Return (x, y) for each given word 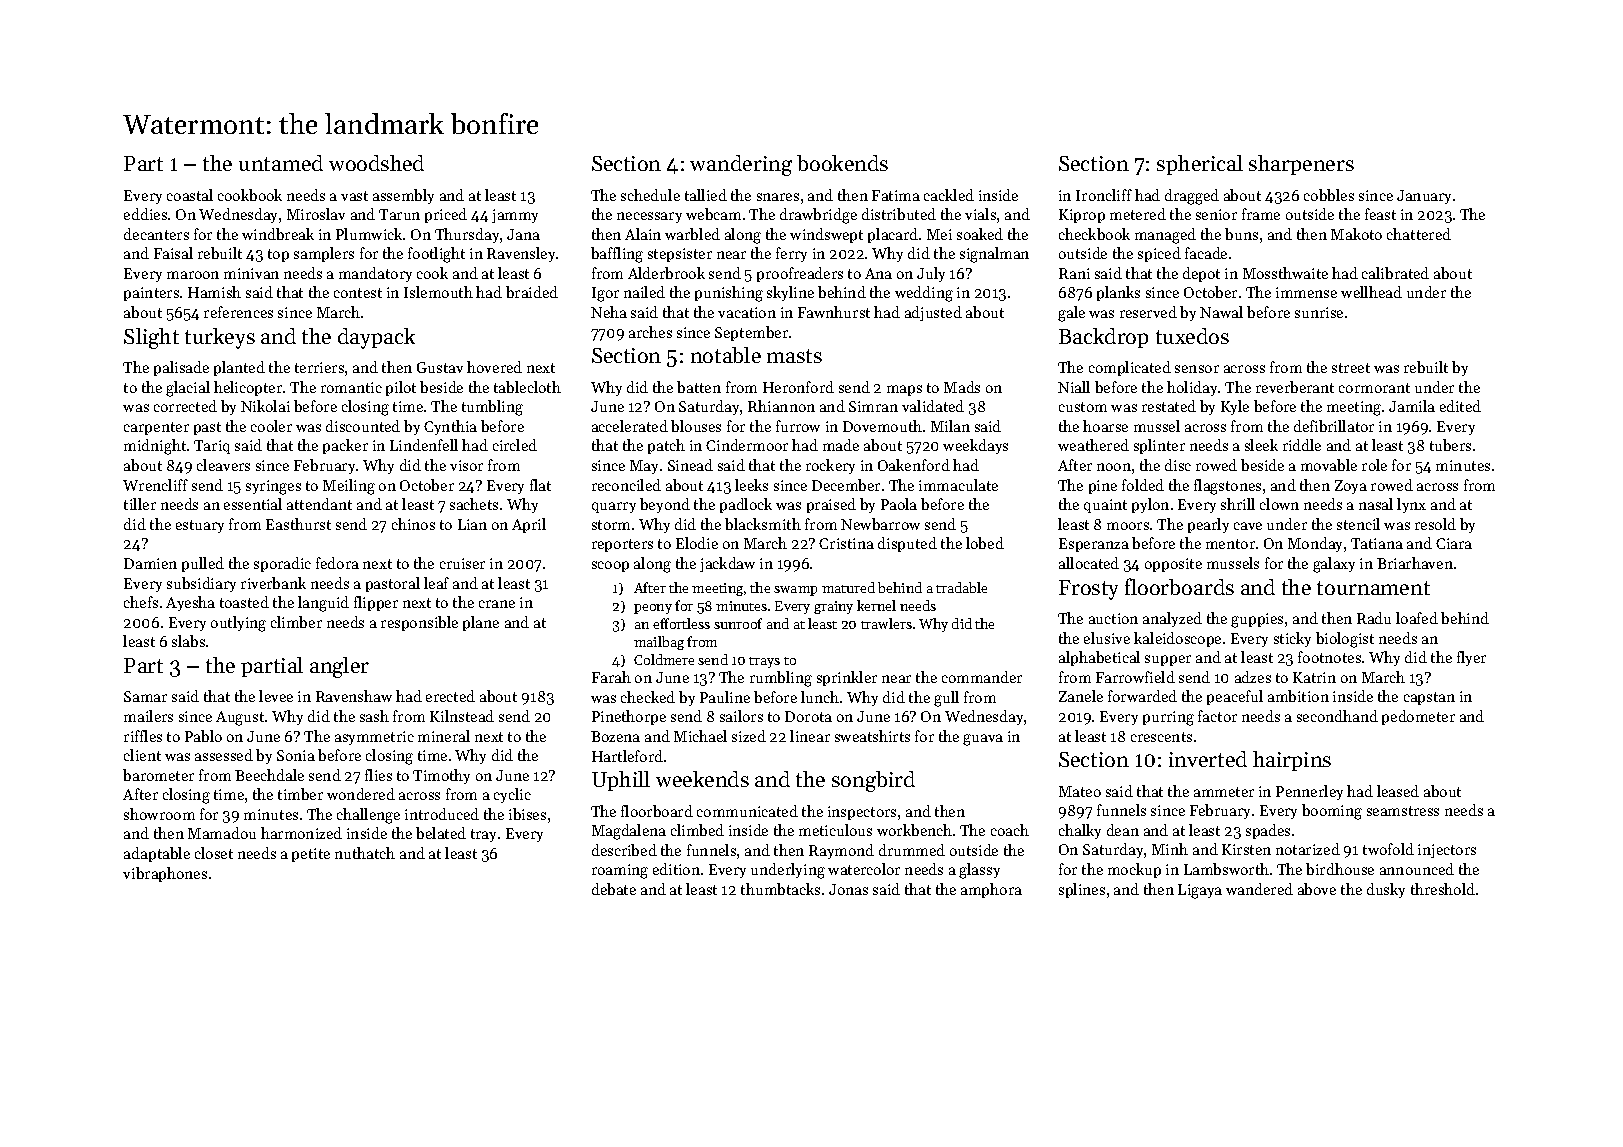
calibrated (1395, 273)
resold (1435, 524)
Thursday (467, 235)
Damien (150, 563)
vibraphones (165, 874)
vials (980, 214)
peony (653, 609)
